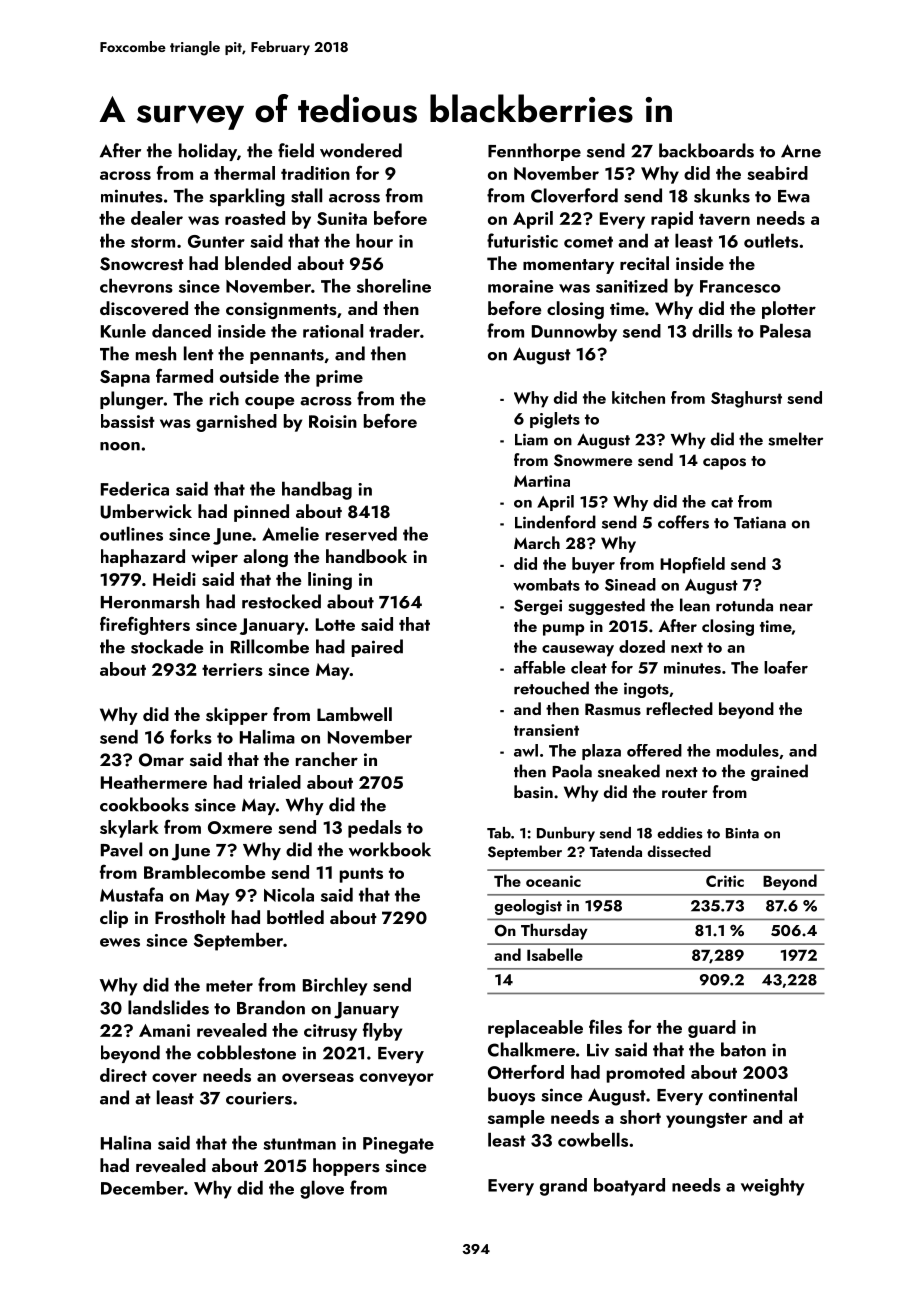 Image resolution: width=924 pixels, height=1311 pixels. Describe the element at coordinates (259, 1098) in the screenshot. I see `couriers` at that location.
